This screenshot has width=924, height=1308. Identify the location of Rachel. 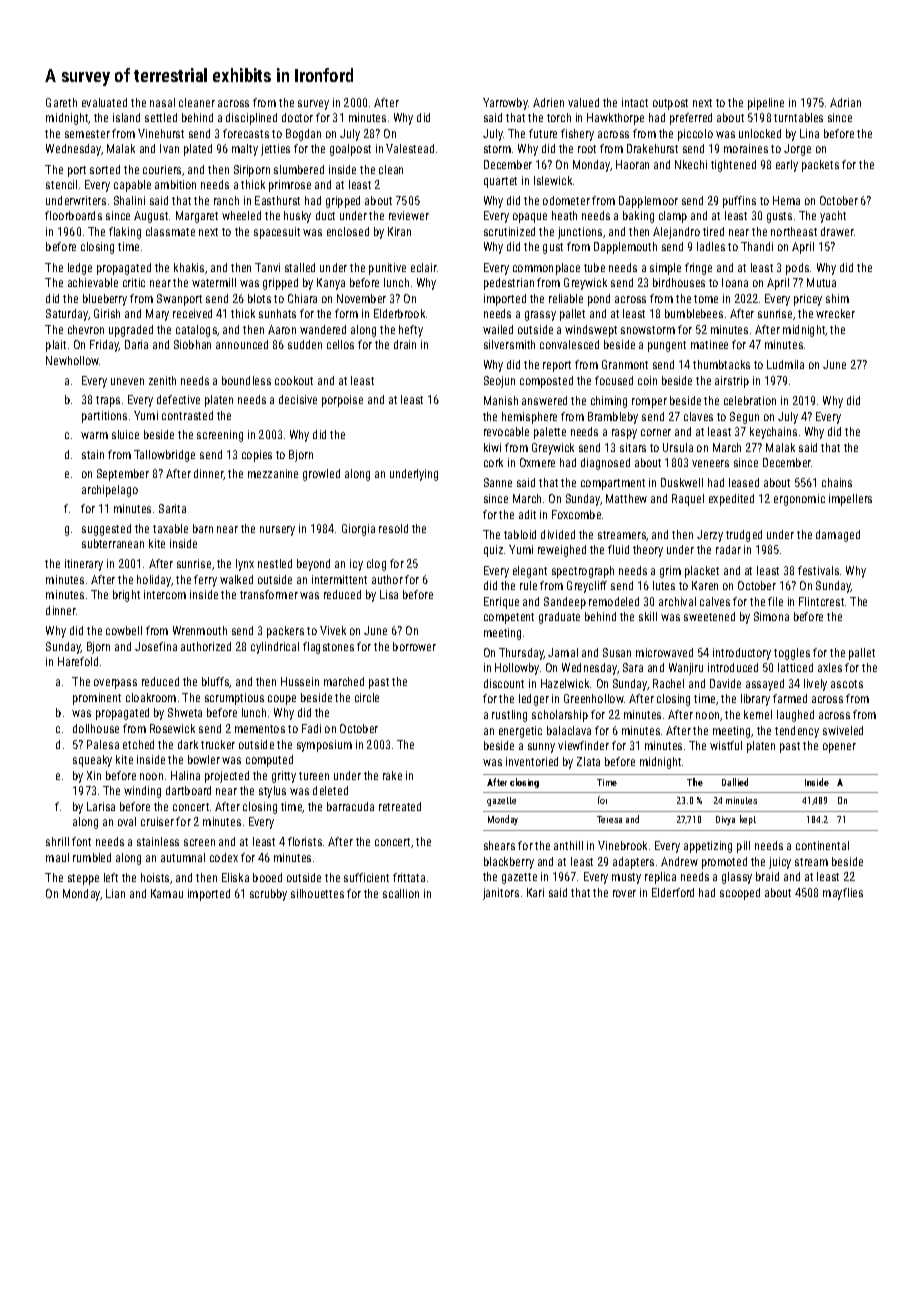
(668, 683).
